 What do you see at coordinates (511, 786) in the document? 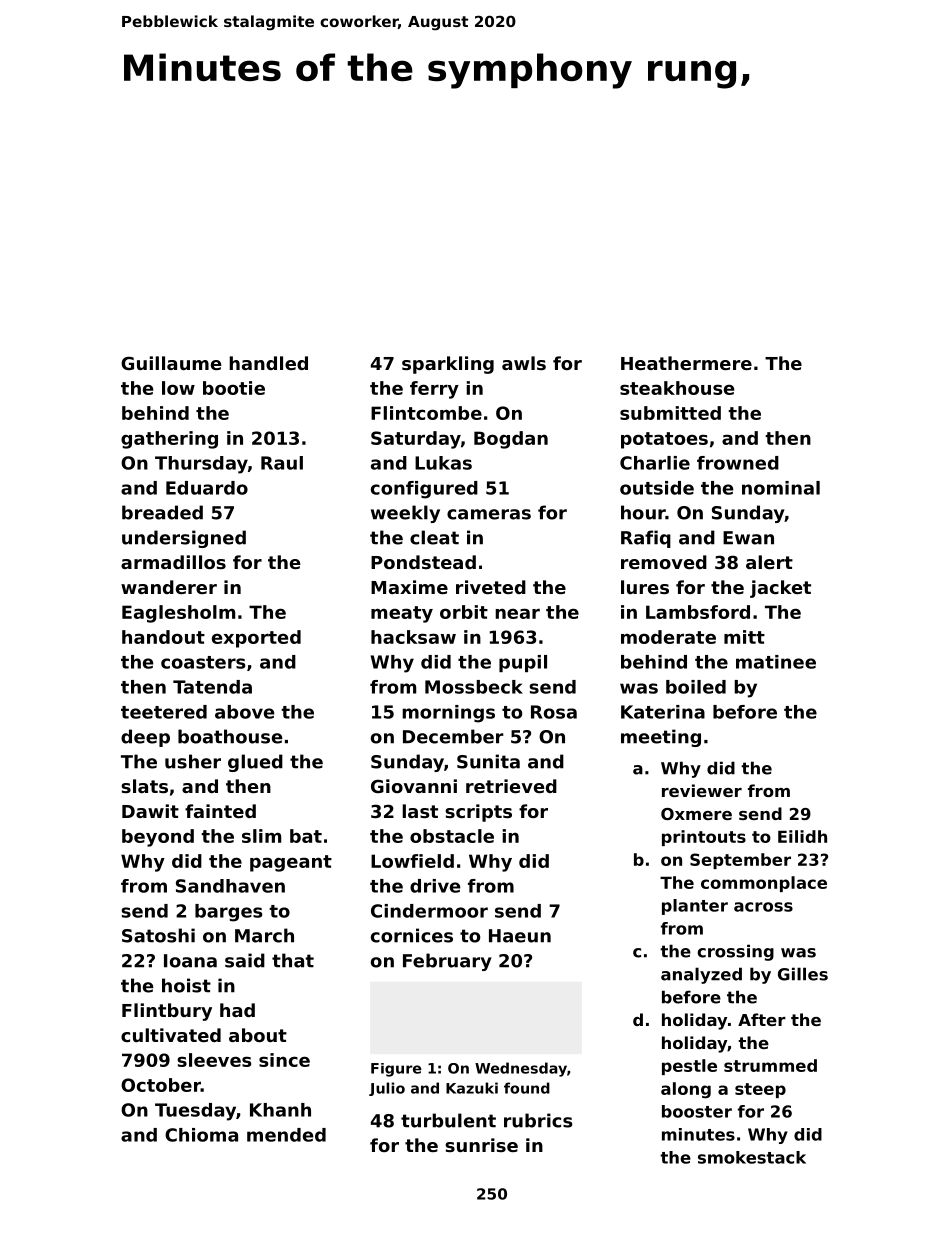
I see `retrieved` at bounding box center [511, 786].
